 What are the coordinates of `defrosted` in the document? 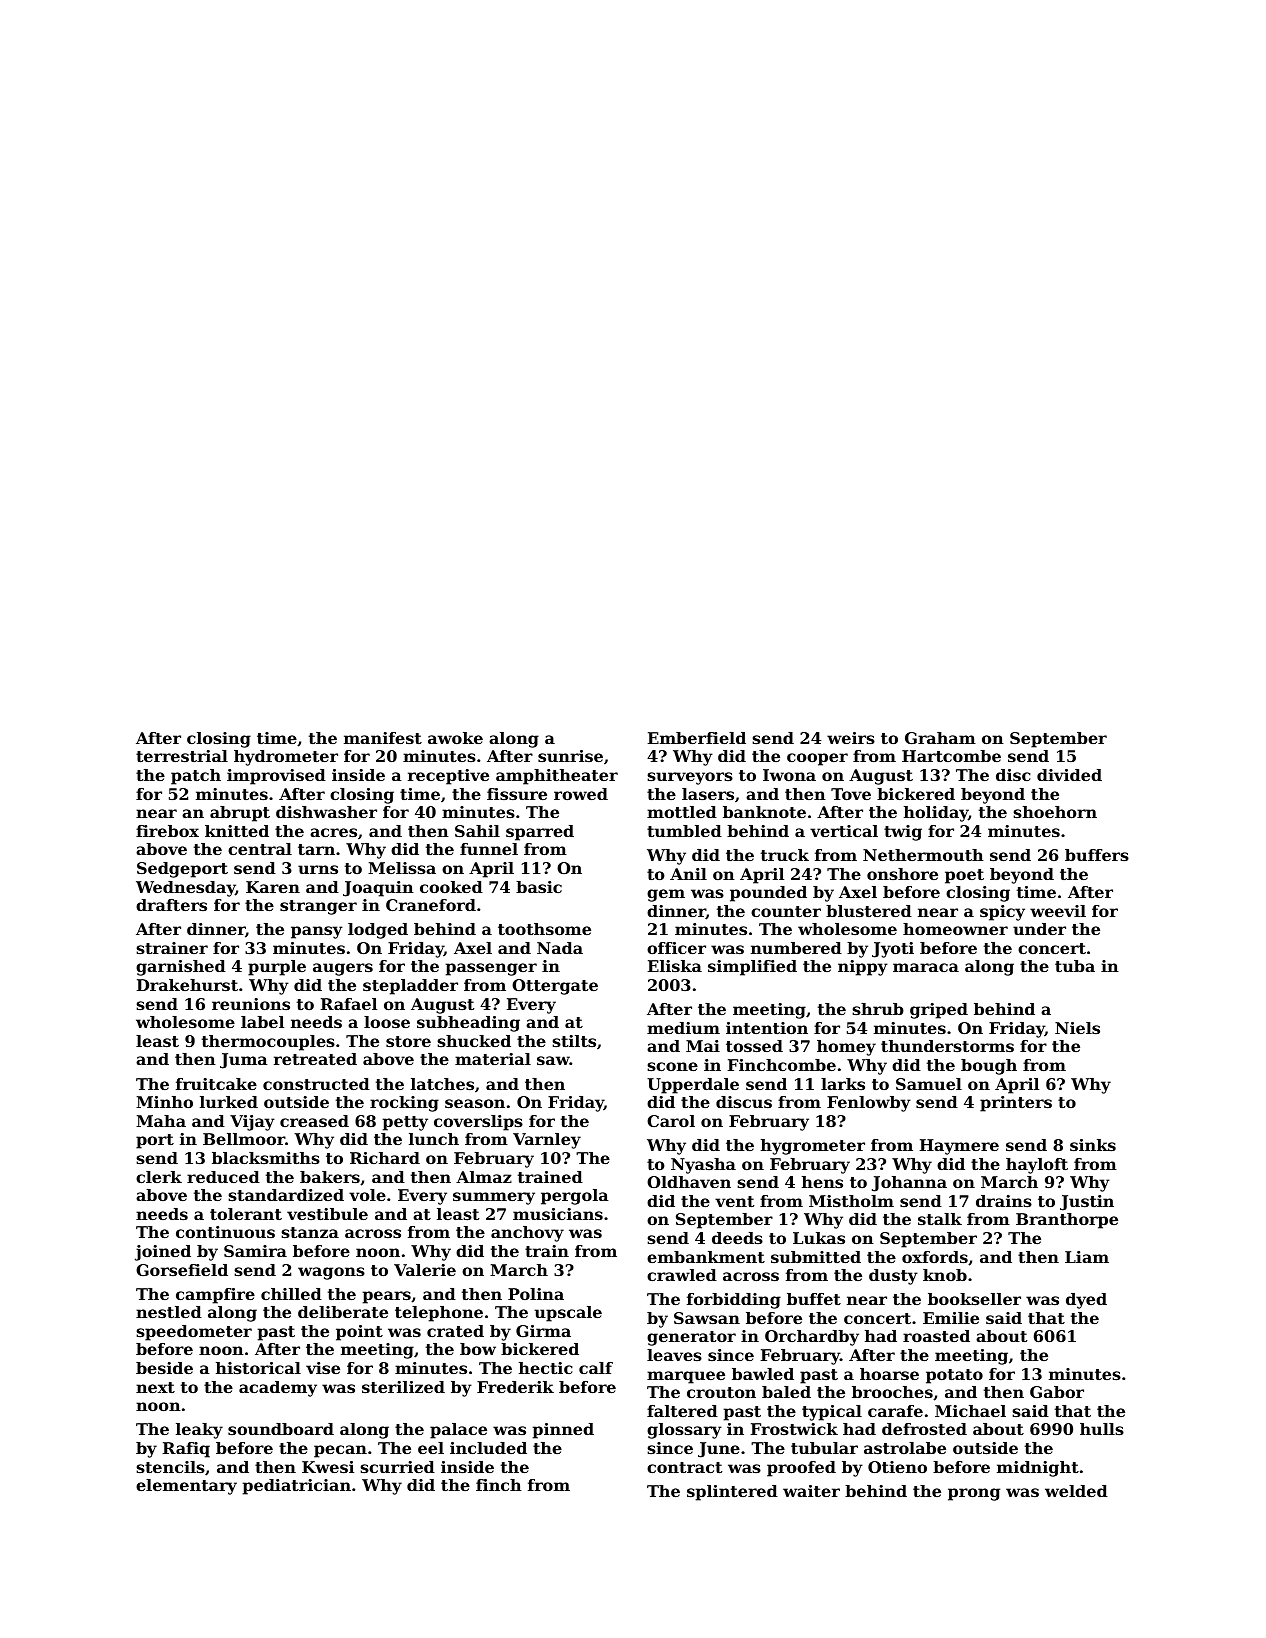 It's located at (924, 1429).
